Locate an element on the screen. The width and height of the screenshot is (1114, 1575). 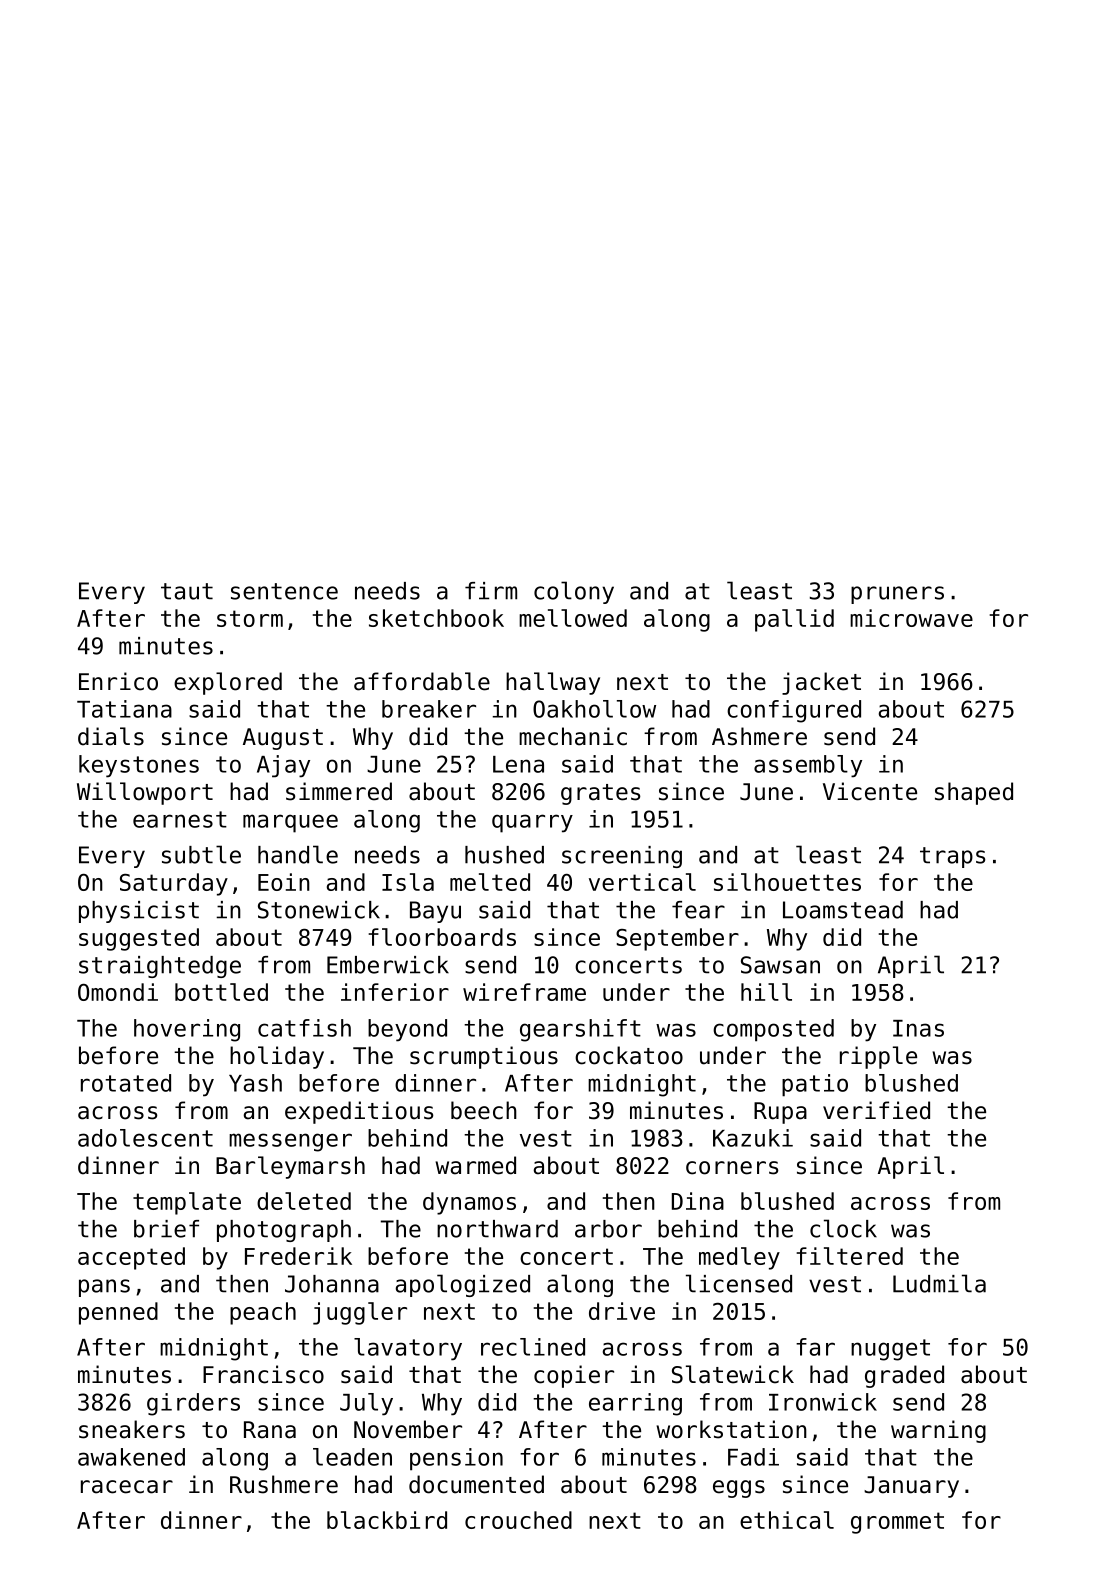
Inas is located at coordinates (918, 1028).
